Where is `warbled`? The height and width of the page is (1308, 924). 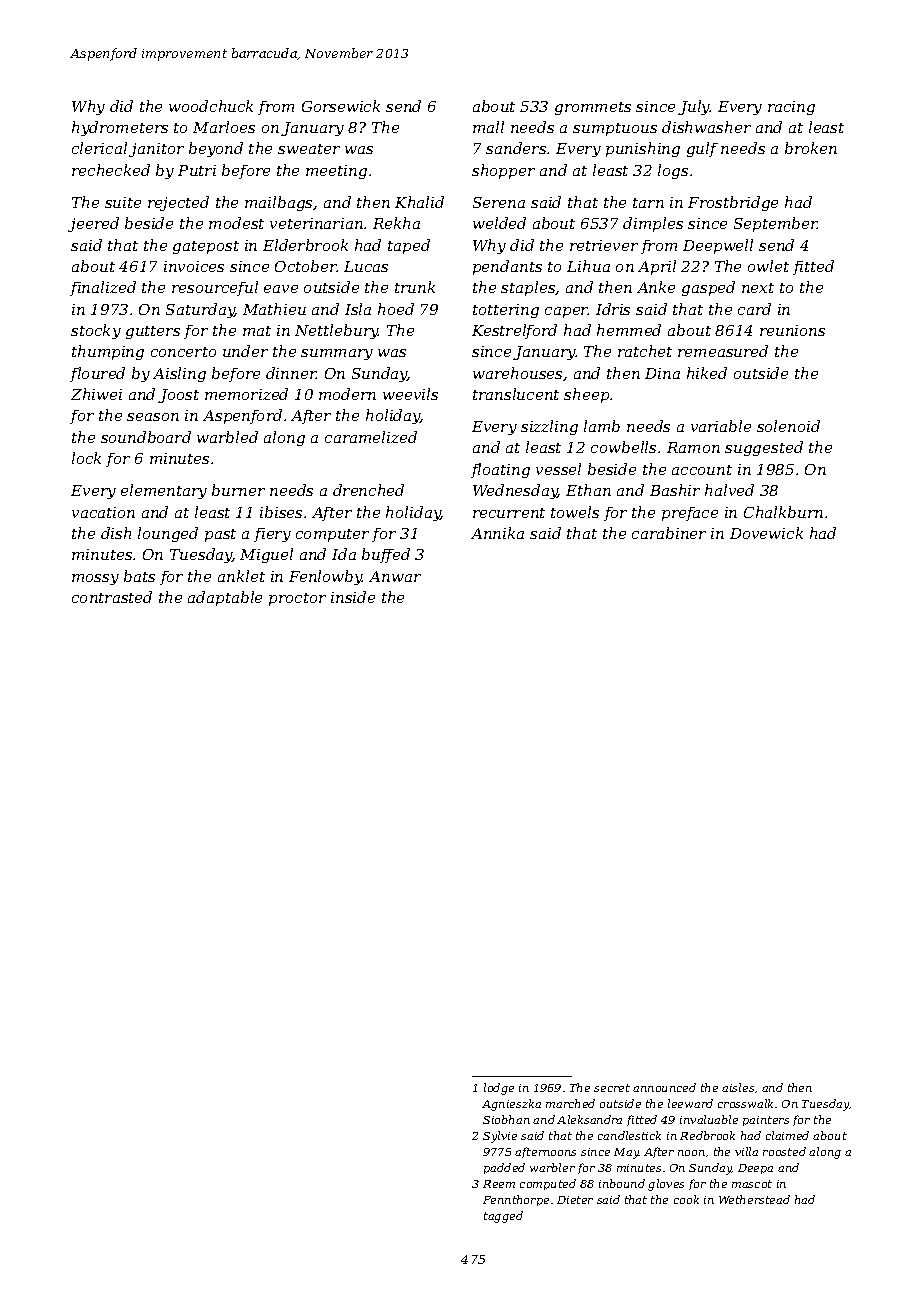 warbled is located at coordinates (227, 437).
